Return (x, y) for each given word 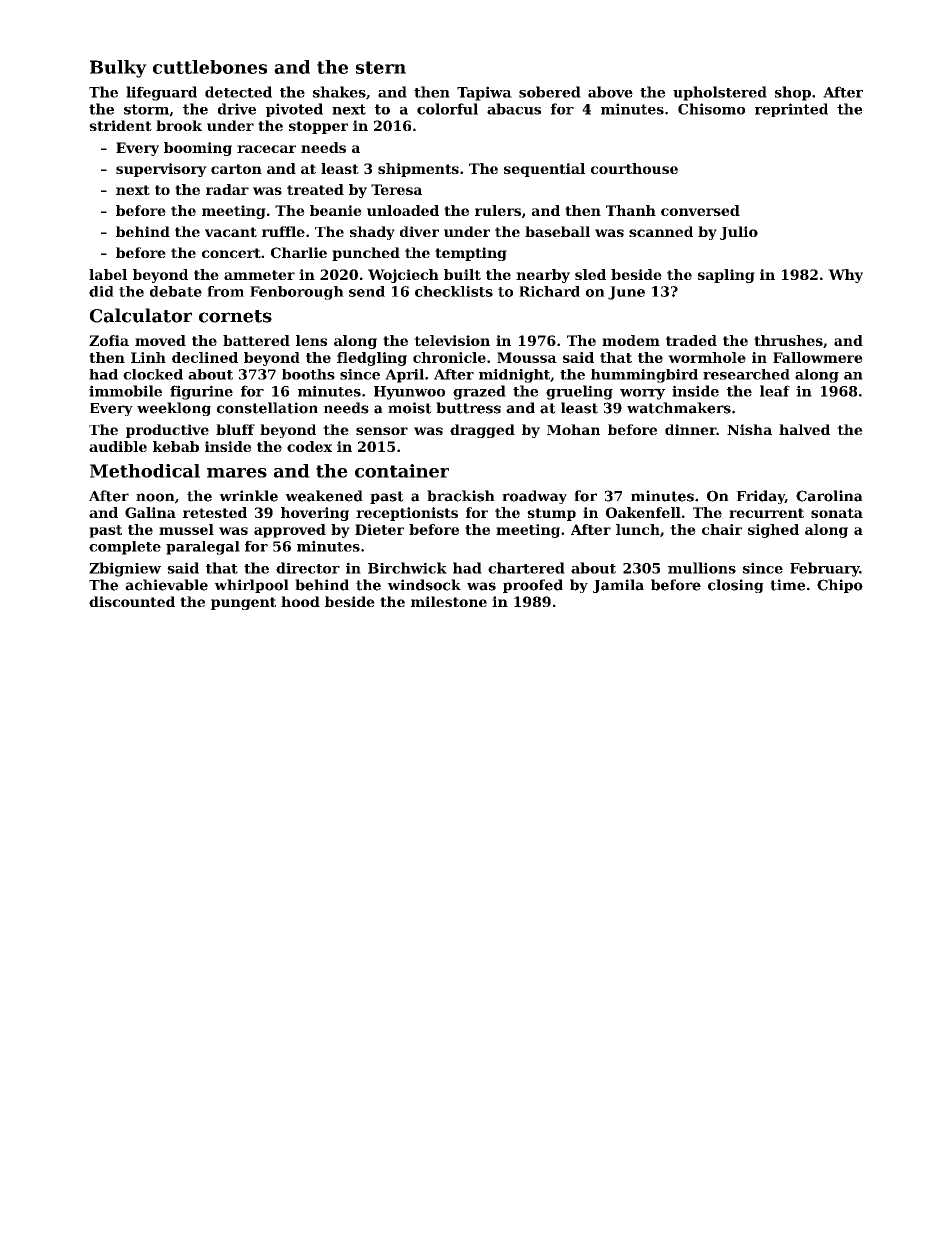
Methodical (145, 471)
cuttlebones (210, 67)
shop (793, 93)
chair (722, 529)
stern (381, 67)
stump (551, 514)
